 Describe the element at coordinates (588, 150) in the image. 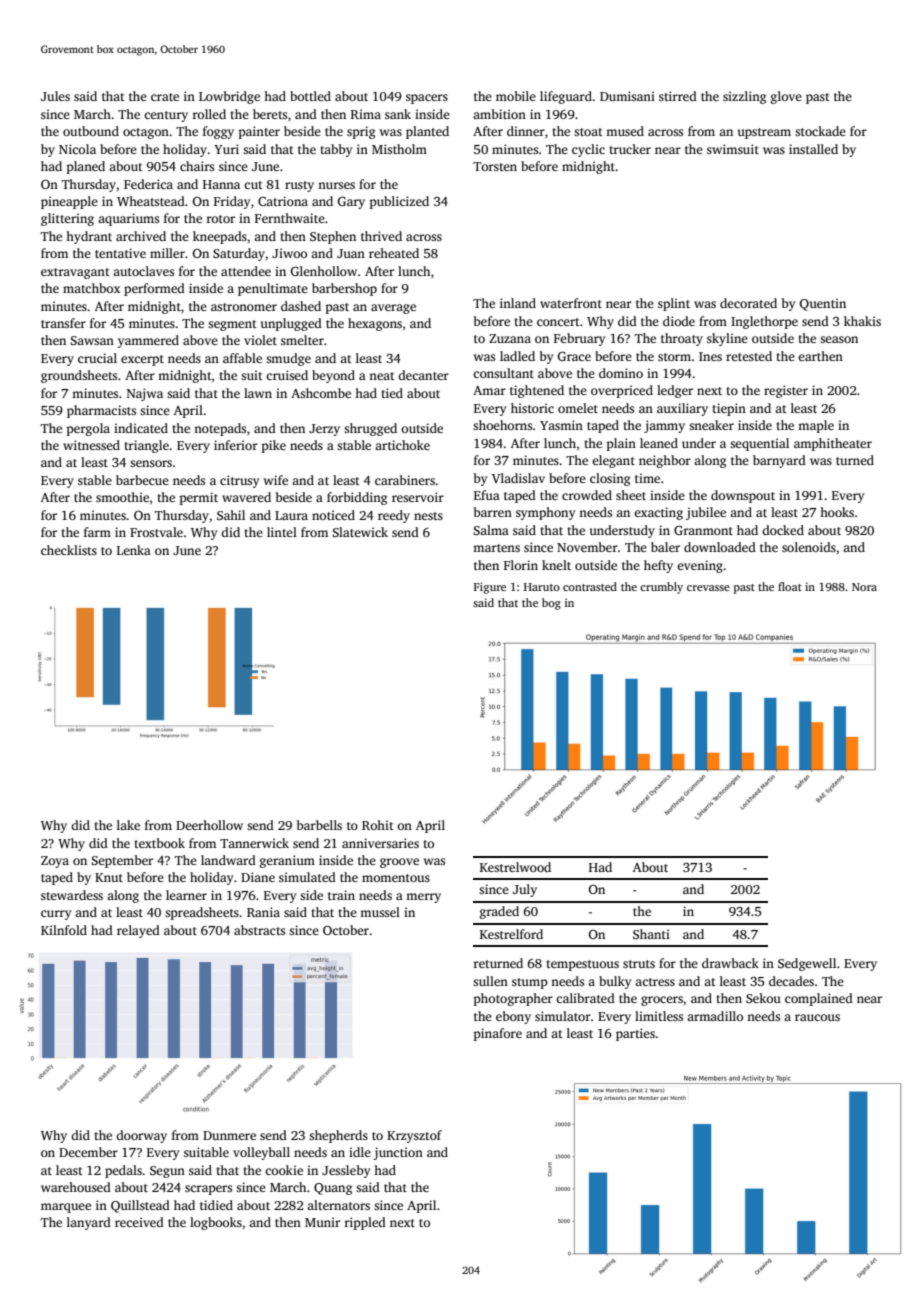

I see `cyclic` at that location.
